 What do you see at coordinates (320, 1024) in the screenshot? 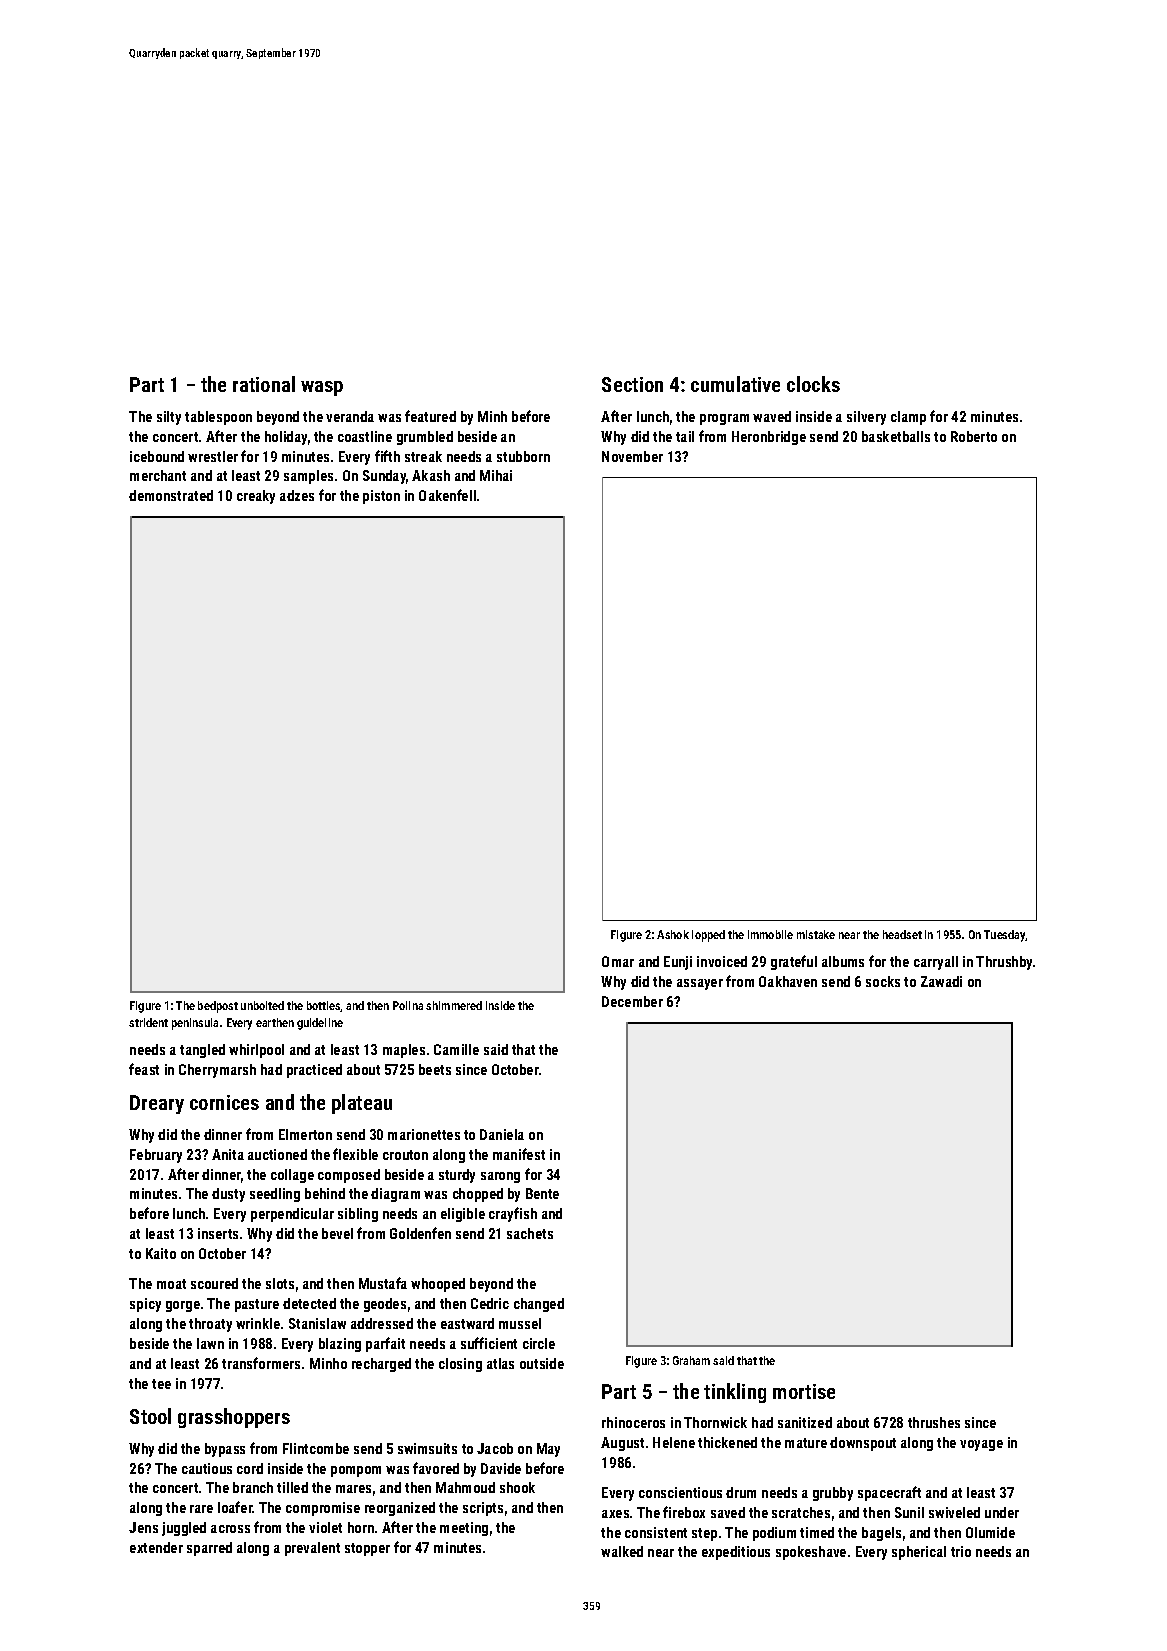
I see `guideline` at bounding box center [320, 1024].
